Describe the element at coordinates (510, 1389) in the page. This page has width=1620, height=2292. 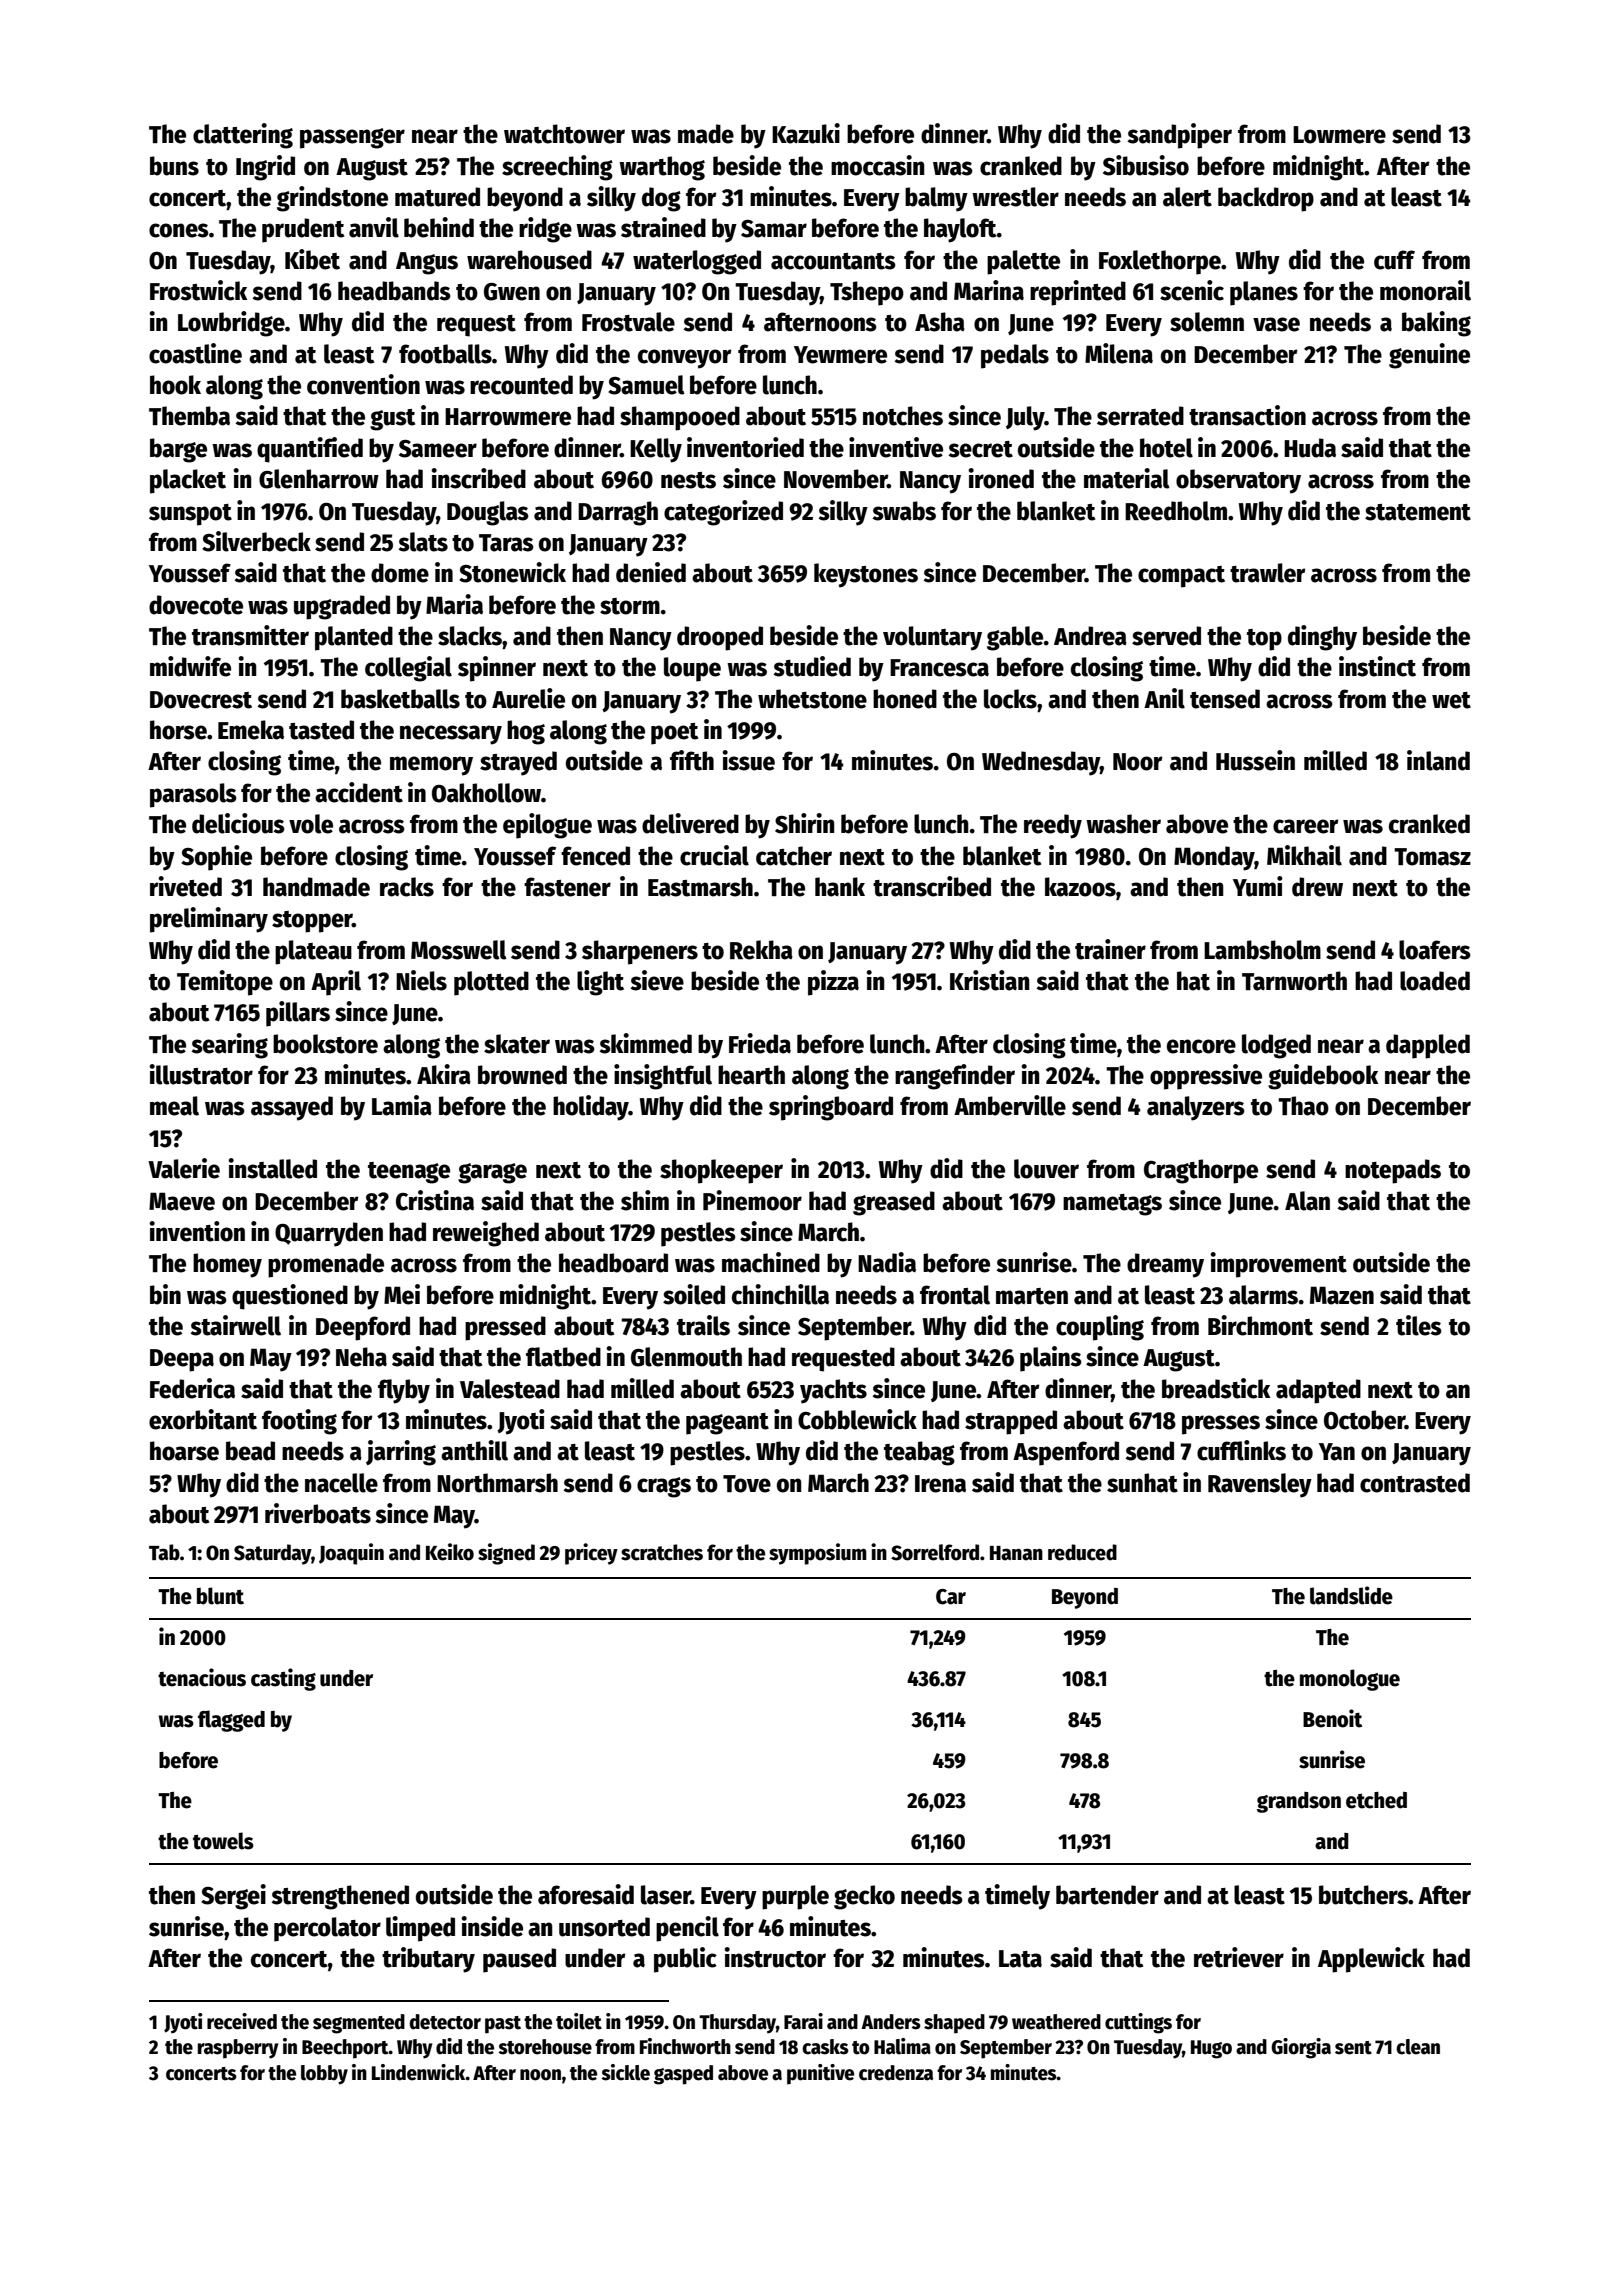
I see `Valestead` at that location.
